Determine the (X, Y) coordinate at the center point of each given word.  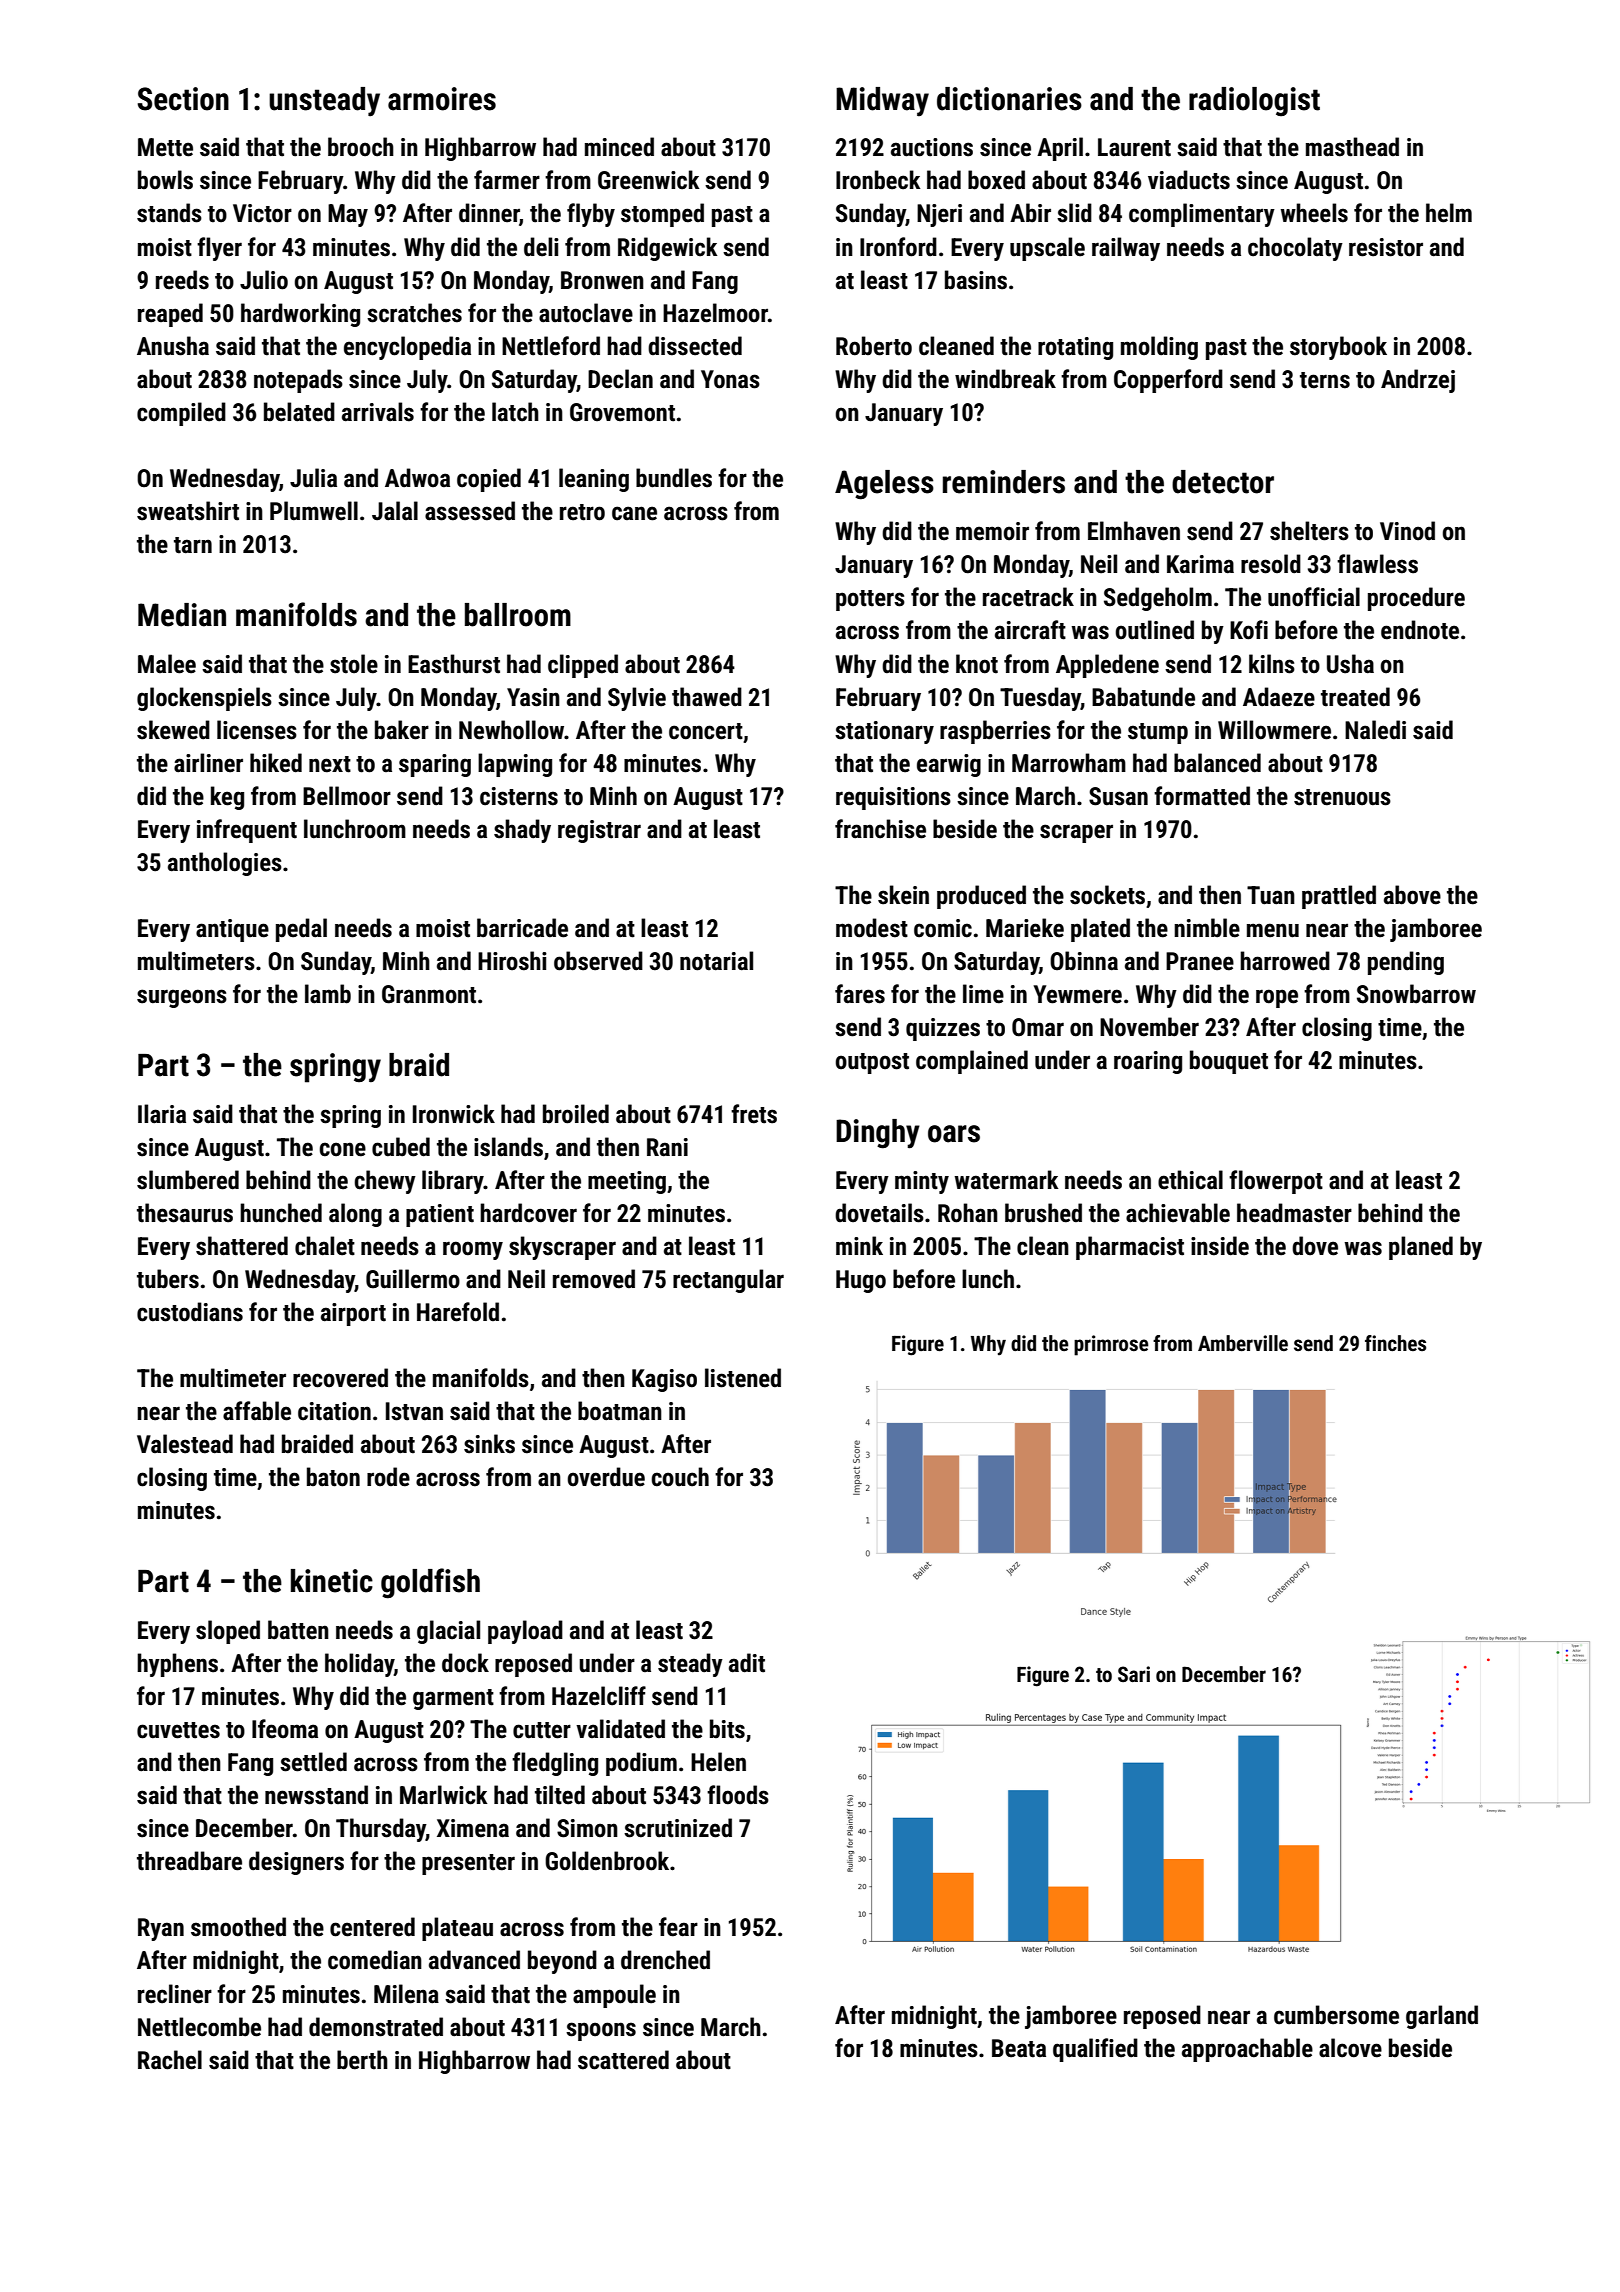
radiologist (1254, 102)
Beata (1019, 2048)
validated (620, 1729)
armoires (442, 99)
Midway (882, 102)
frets (754, 1114)
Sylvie (637, 699)
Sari (1134, 1674)
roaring (1148, 1062)
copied (489, 480)
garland (1442, 2017)
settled (313, 1762)
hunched (281, 1213)
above (1412, 895)
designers (296, 1863)
